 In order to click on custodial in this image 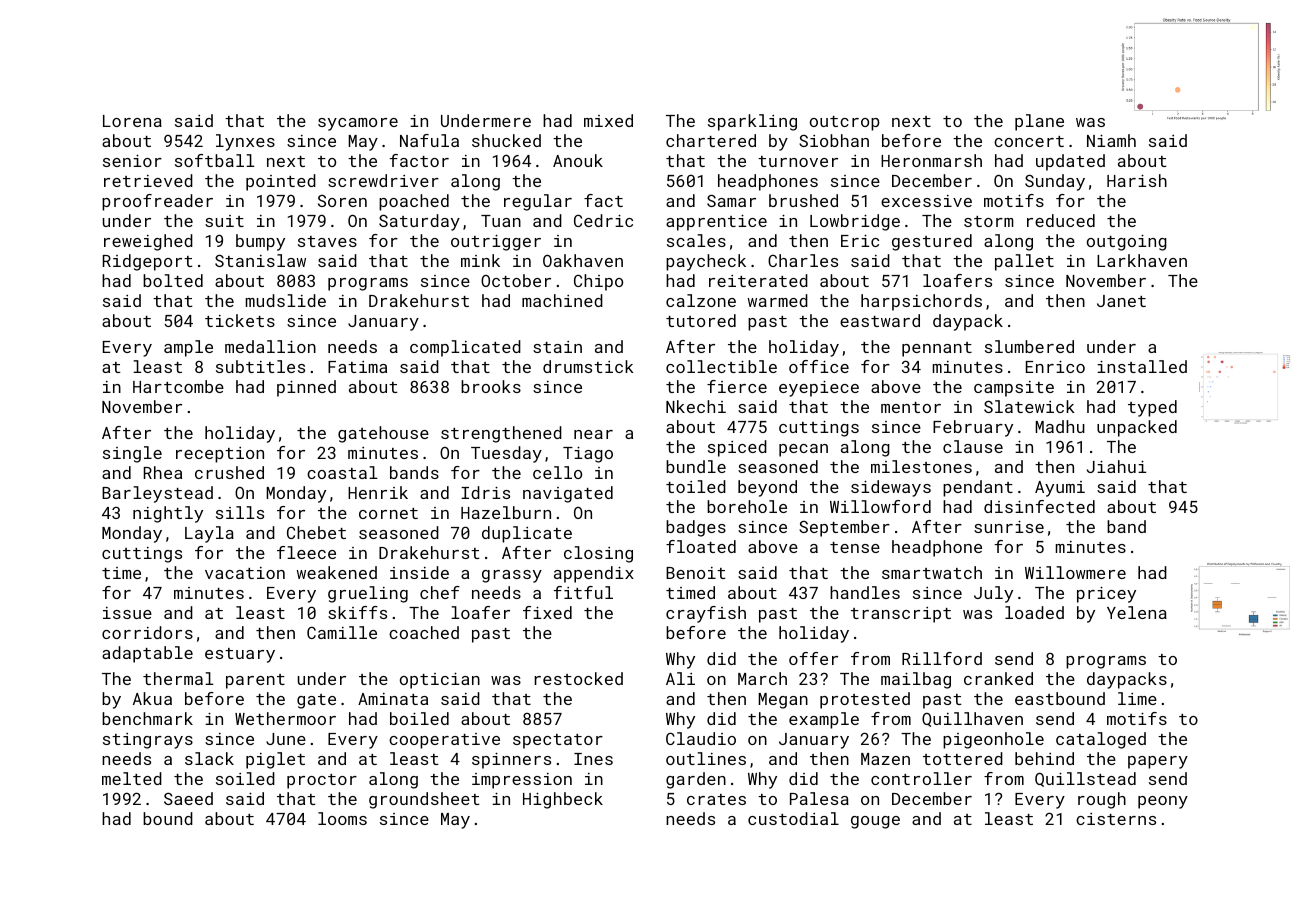, I will do `click(793, 818)`.
